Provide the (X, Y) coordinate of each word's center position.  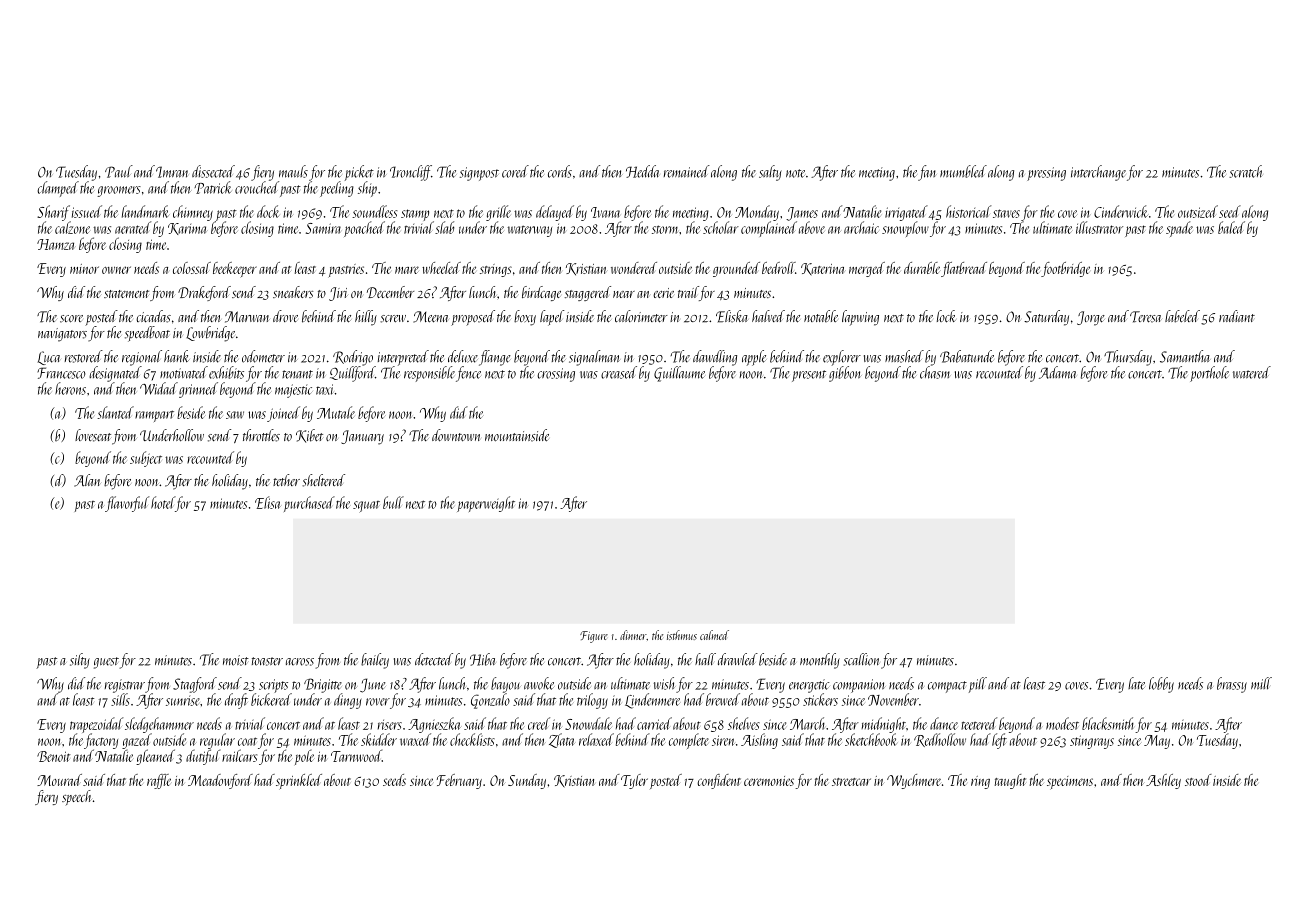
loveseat (93, 435)
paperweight (486, 504)
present (809, 376)
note (795, 173)
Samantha (1185, 356)
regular (217, 741)
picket (359, 173)
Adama (1057, 372)
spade (1179, 229)
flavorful (127, 504)
